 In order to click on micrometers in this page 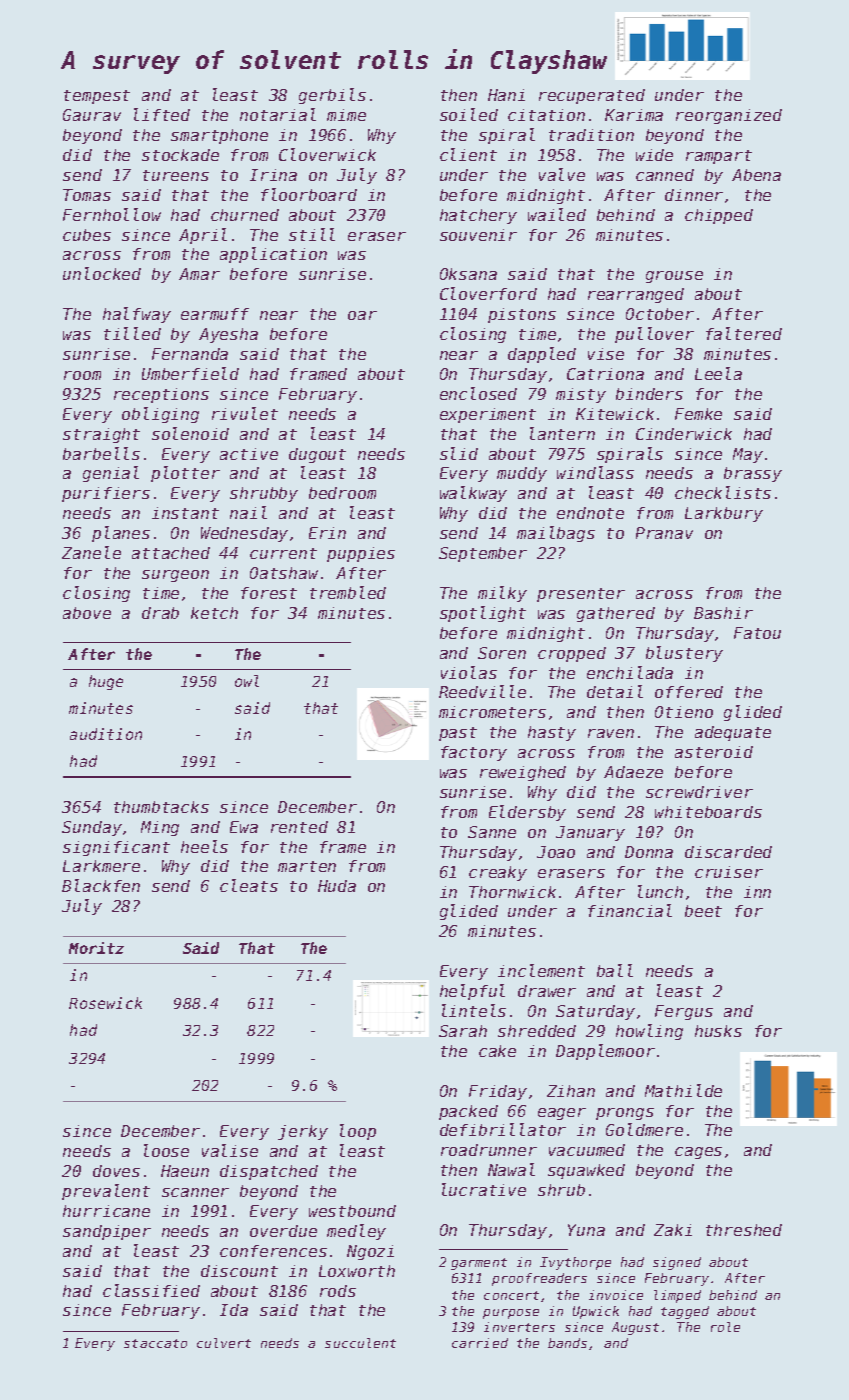, I will do `click(492, 712)`.
